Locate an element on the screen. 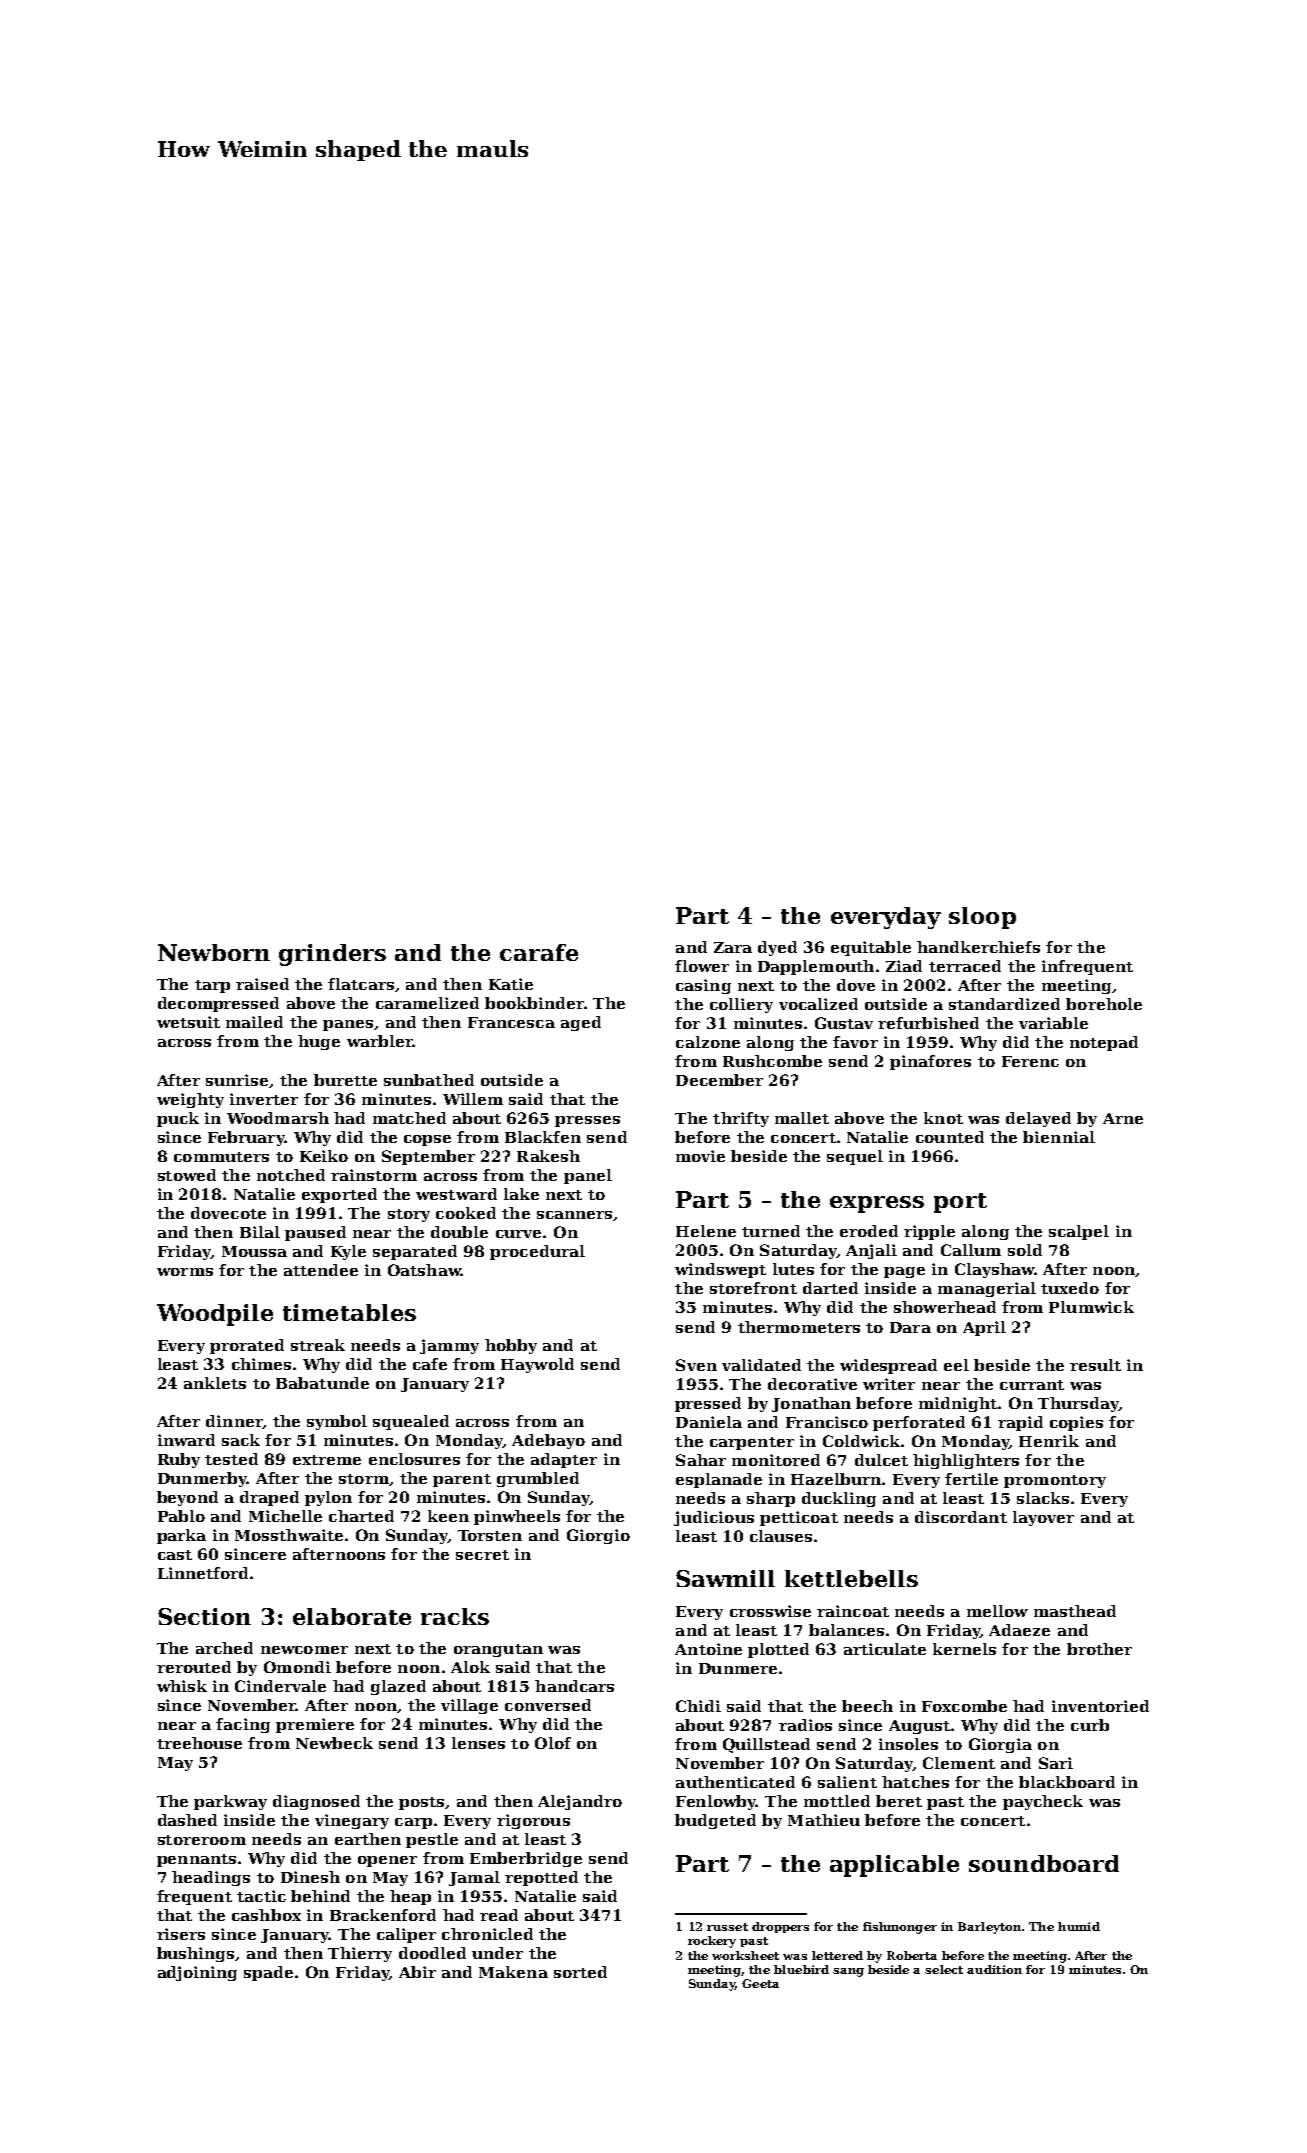 The height and width of the screenshot is (2153, 1307). page is located at coordinates (904, 1272).
